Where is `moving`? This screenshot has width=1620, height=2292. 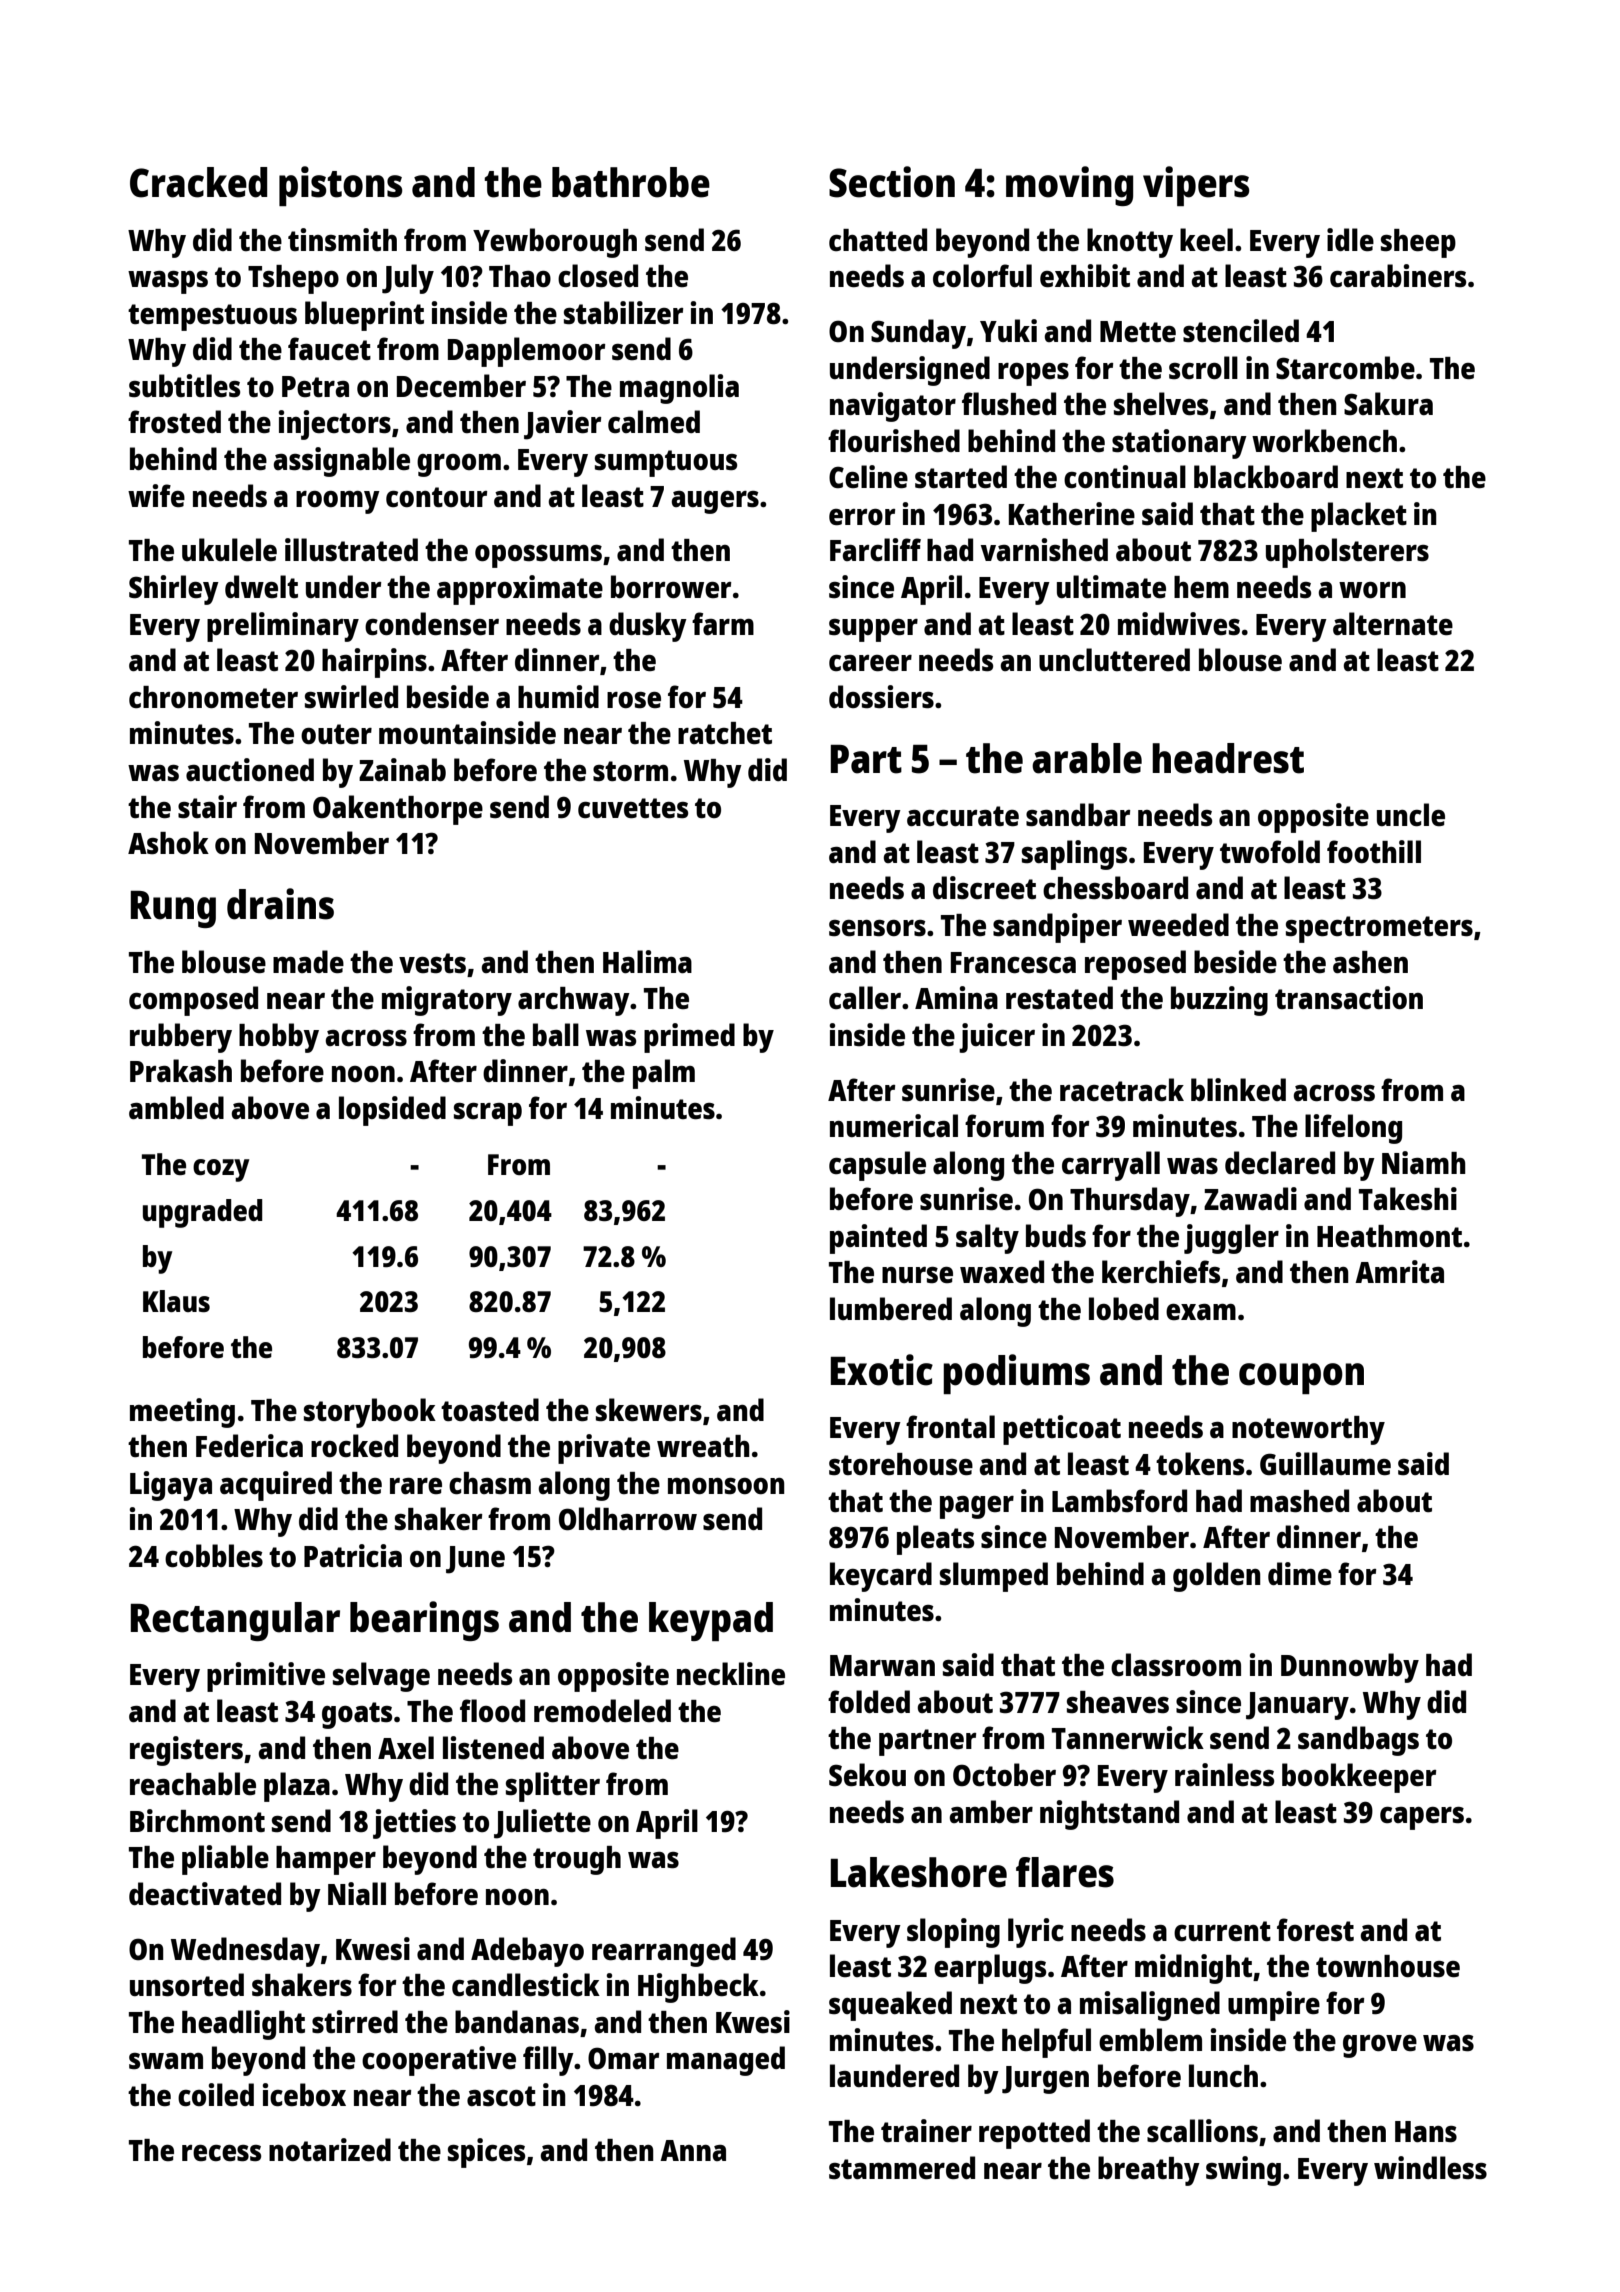 moving is located at coordinates (1069, 186).
